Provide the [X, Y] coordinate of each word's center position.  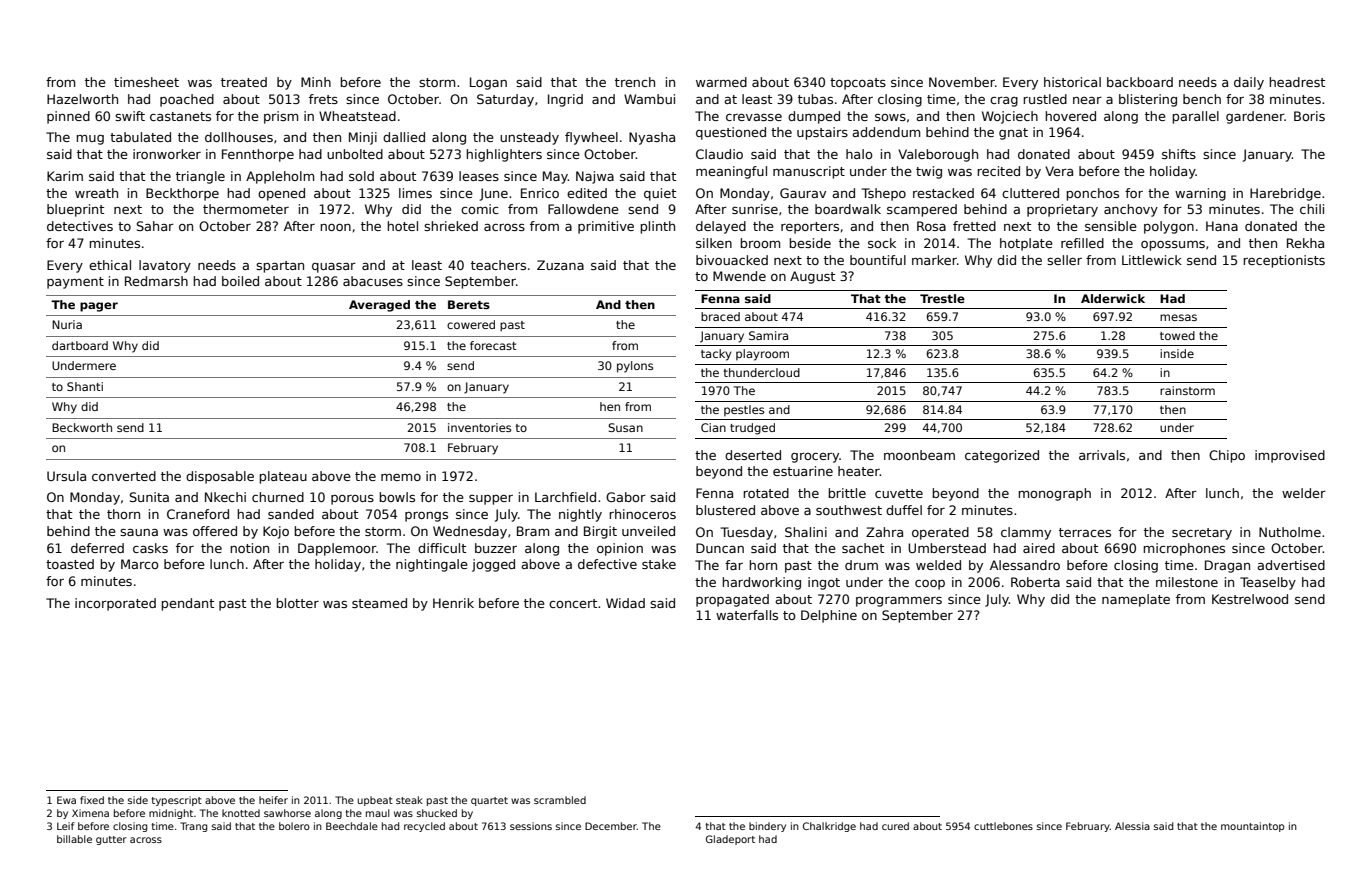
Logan [488, 83]
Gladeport [730, 840]
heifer [273, 800]
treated [244, 82]
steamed [379, 603]
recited [998, 171]
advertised [1291, 565]
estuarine [803, 471]
